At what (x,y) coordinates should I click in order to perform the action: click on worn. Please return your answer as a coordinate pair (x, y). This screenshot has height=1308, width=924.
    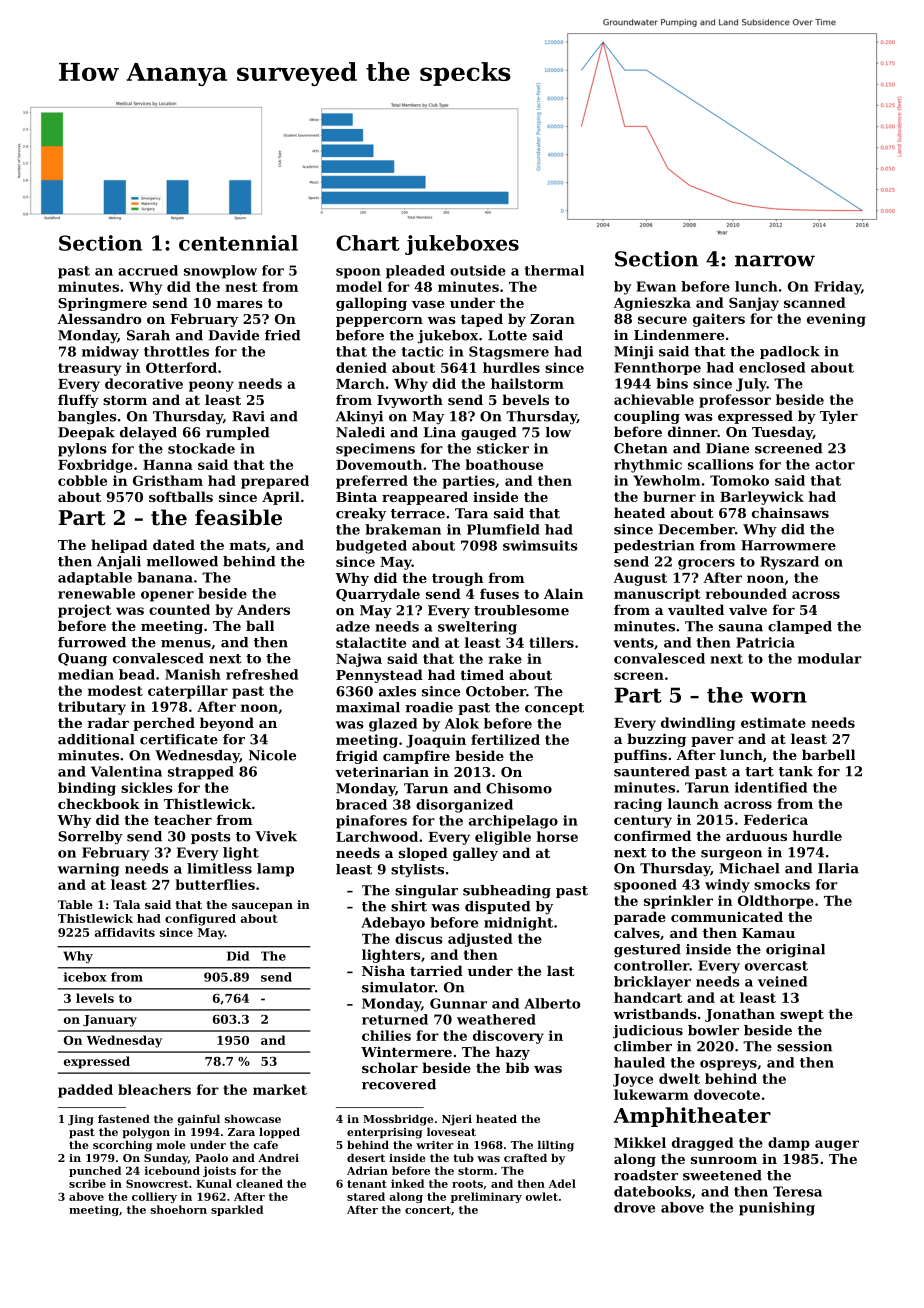
    Looking at the image, I should click on (778, 697).
